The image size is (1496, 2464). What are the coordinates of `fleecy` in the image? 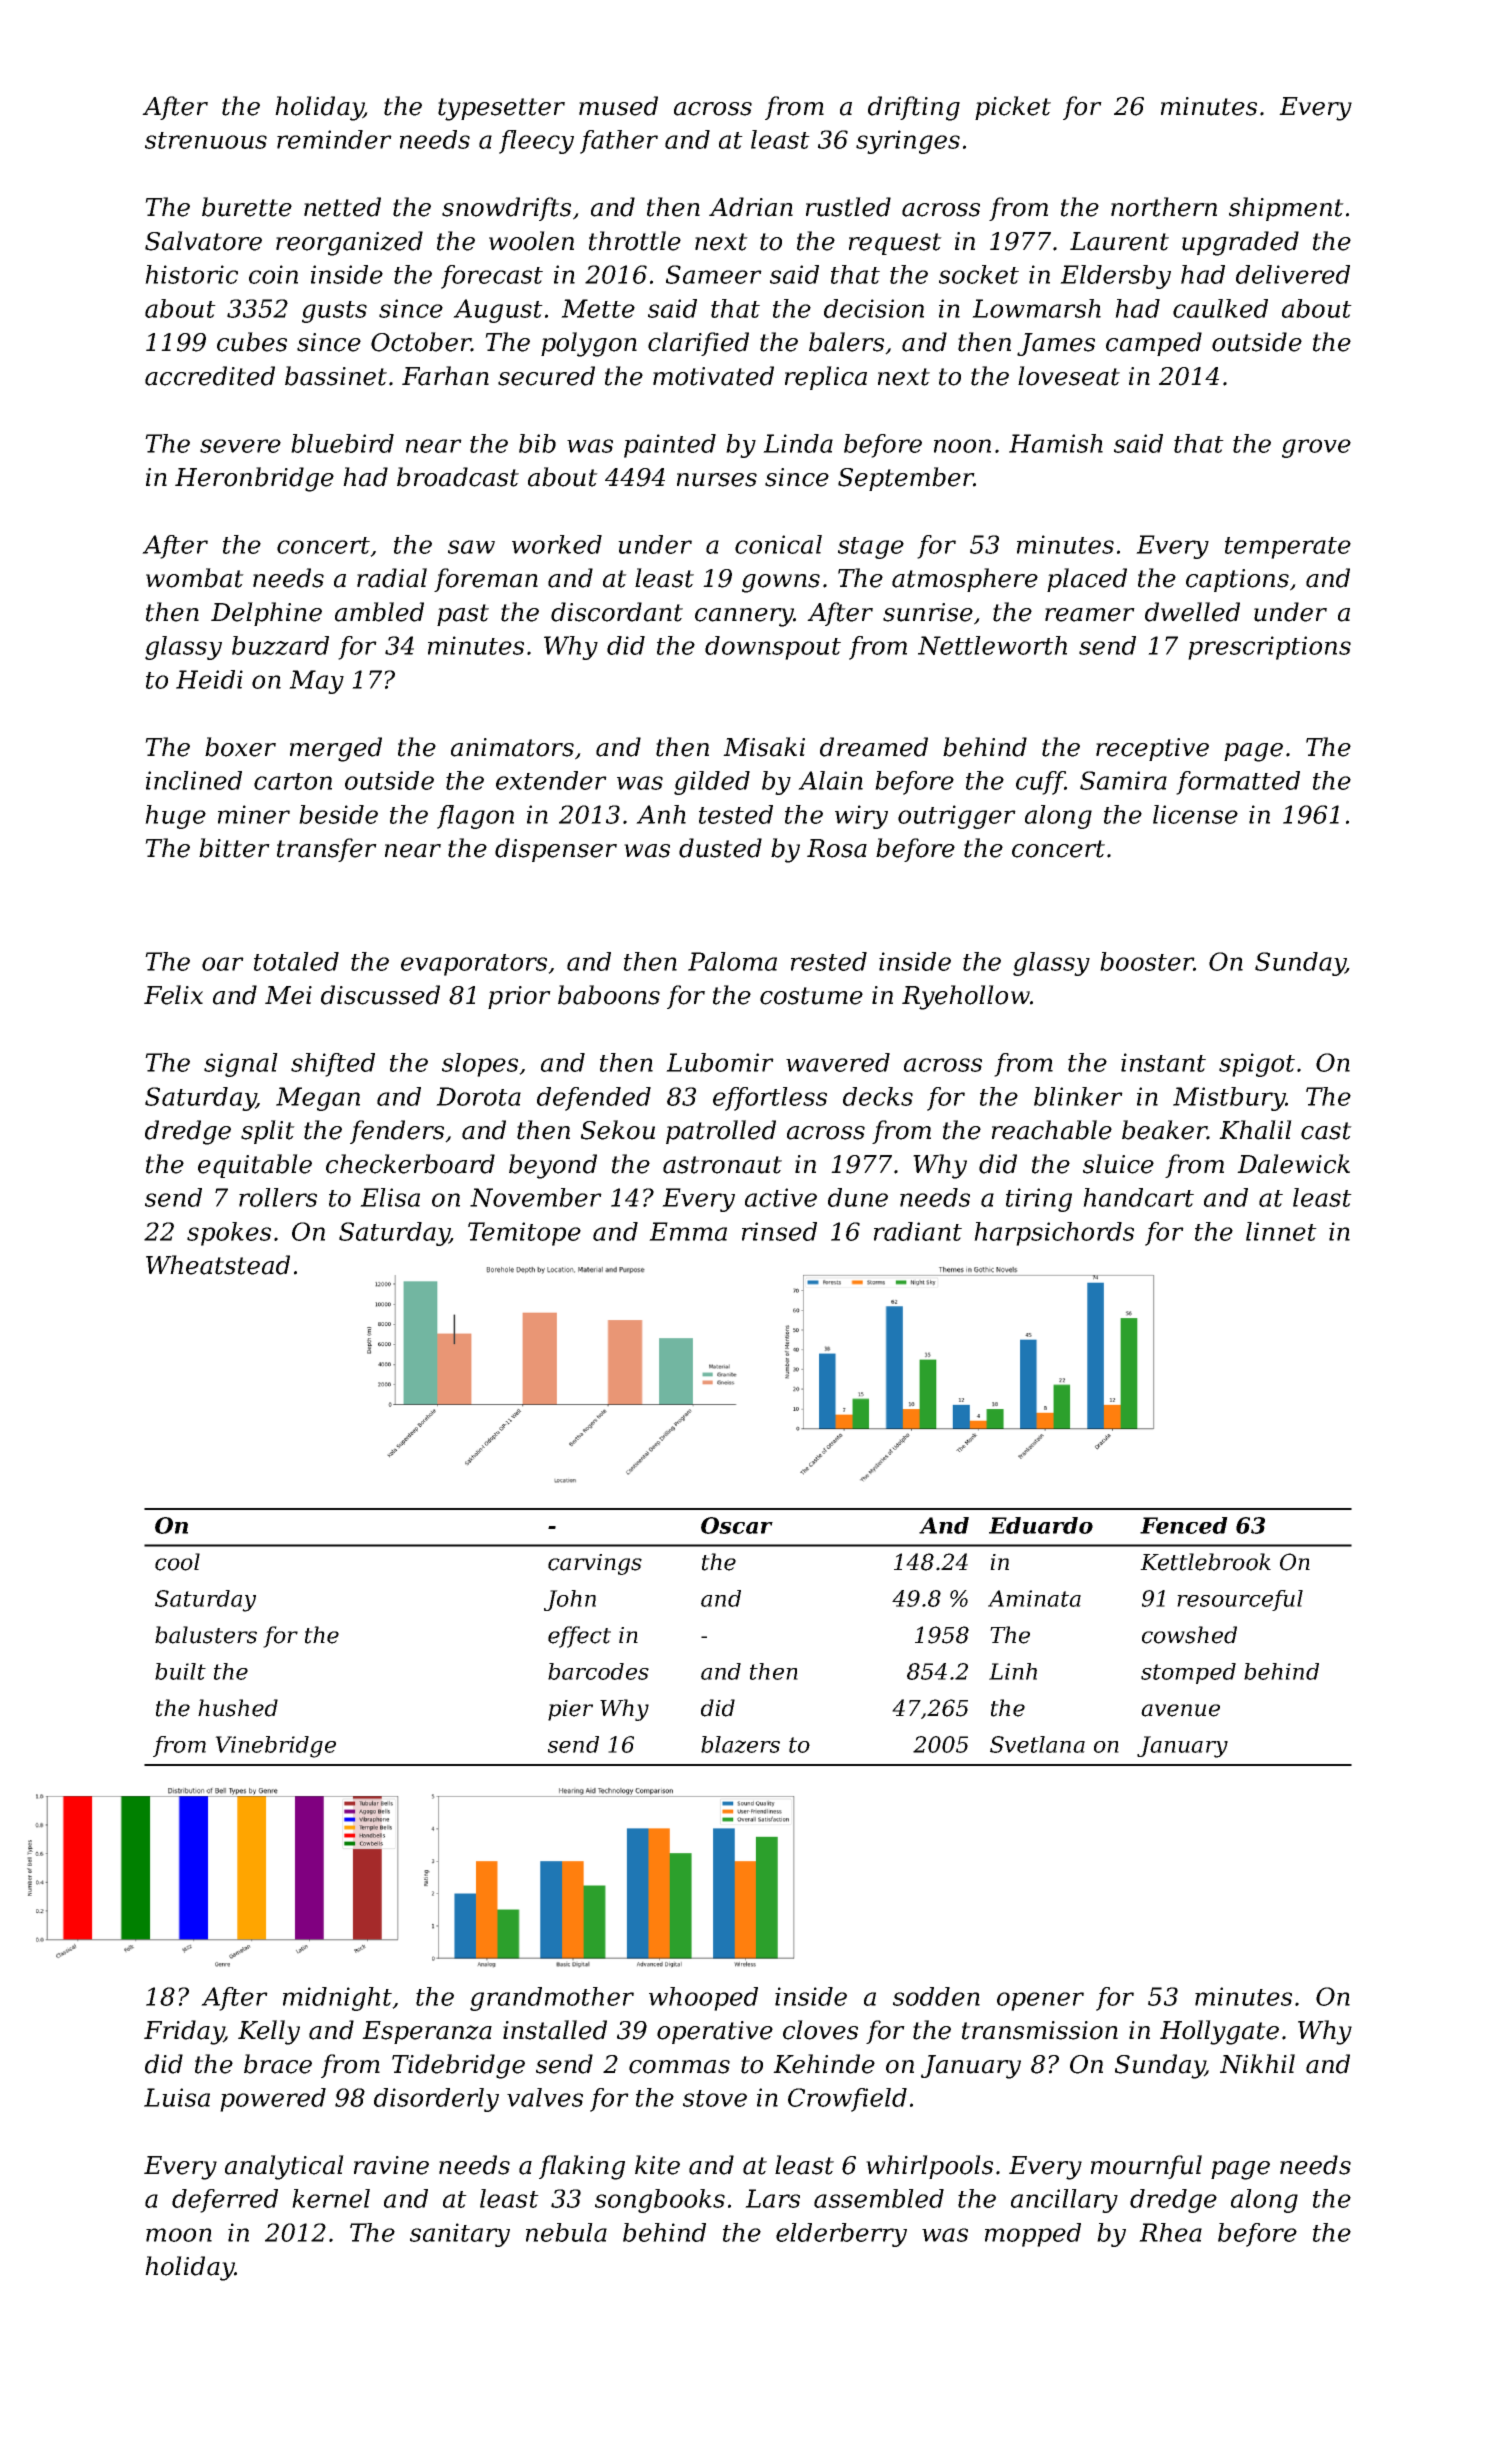 It's located at (536, 142).
